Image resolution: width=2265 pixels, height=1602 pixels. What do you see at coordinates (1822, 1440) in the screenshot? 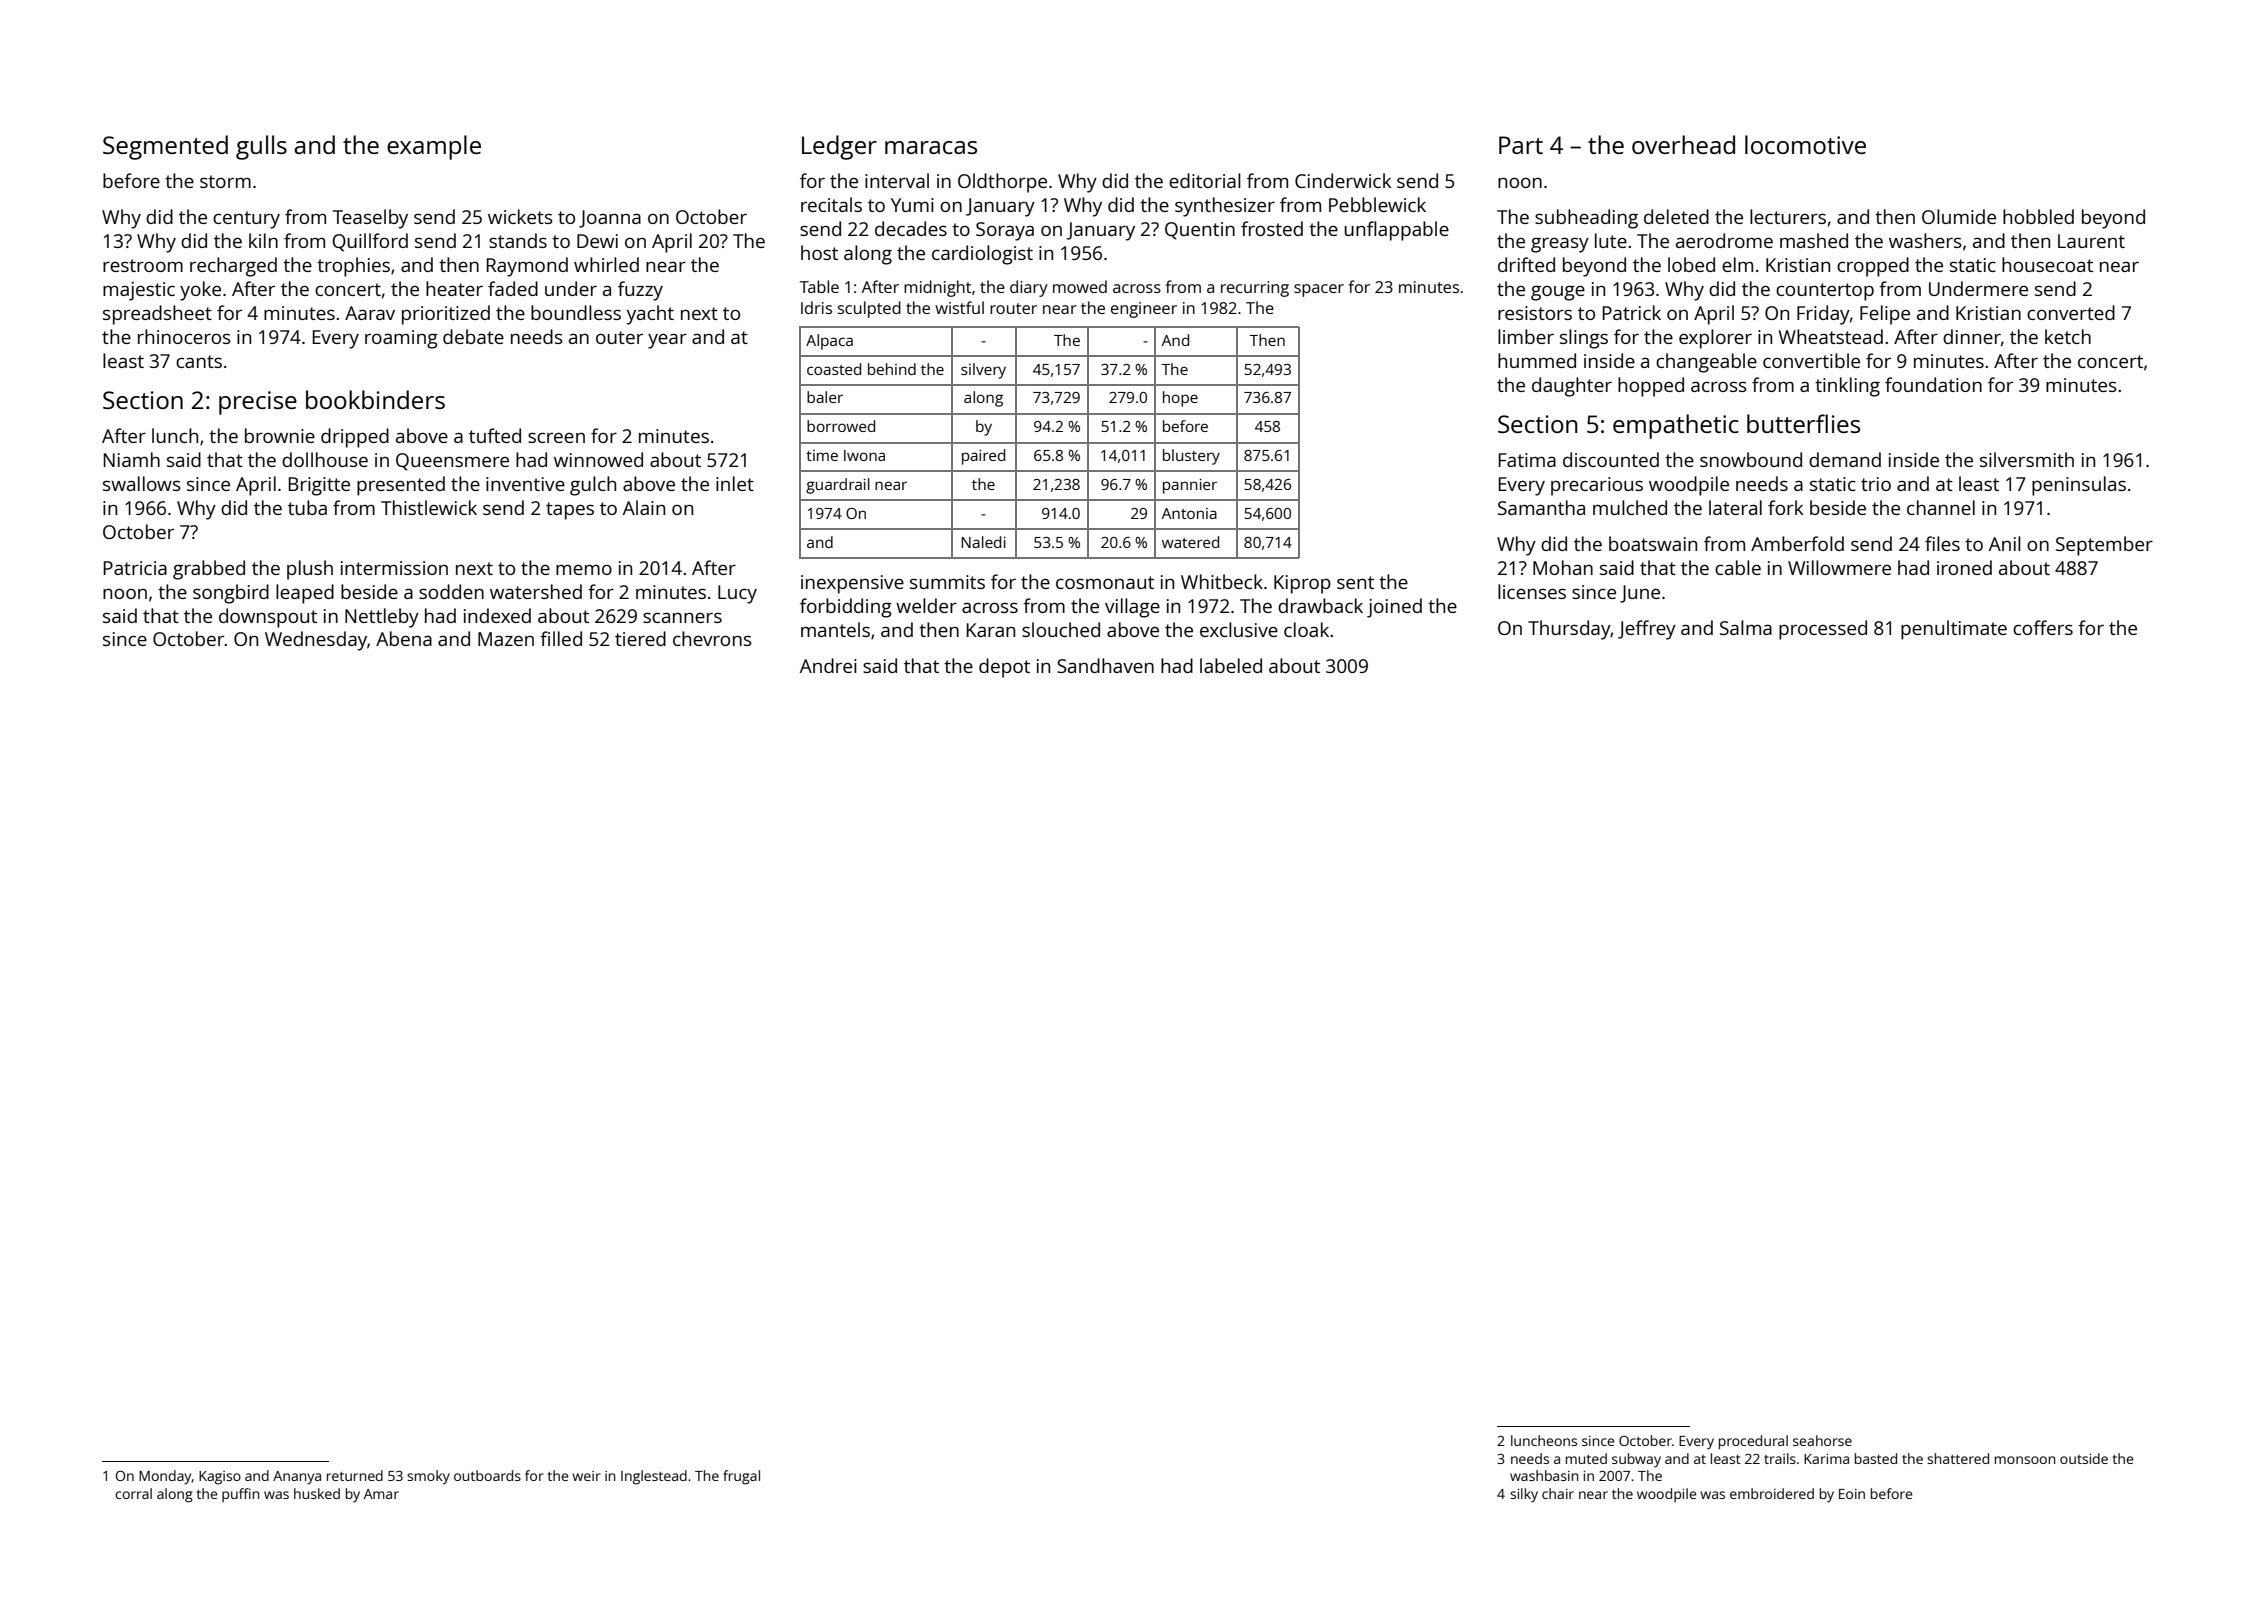
I see `seahorse` at bounding box center [1822, 1440].
